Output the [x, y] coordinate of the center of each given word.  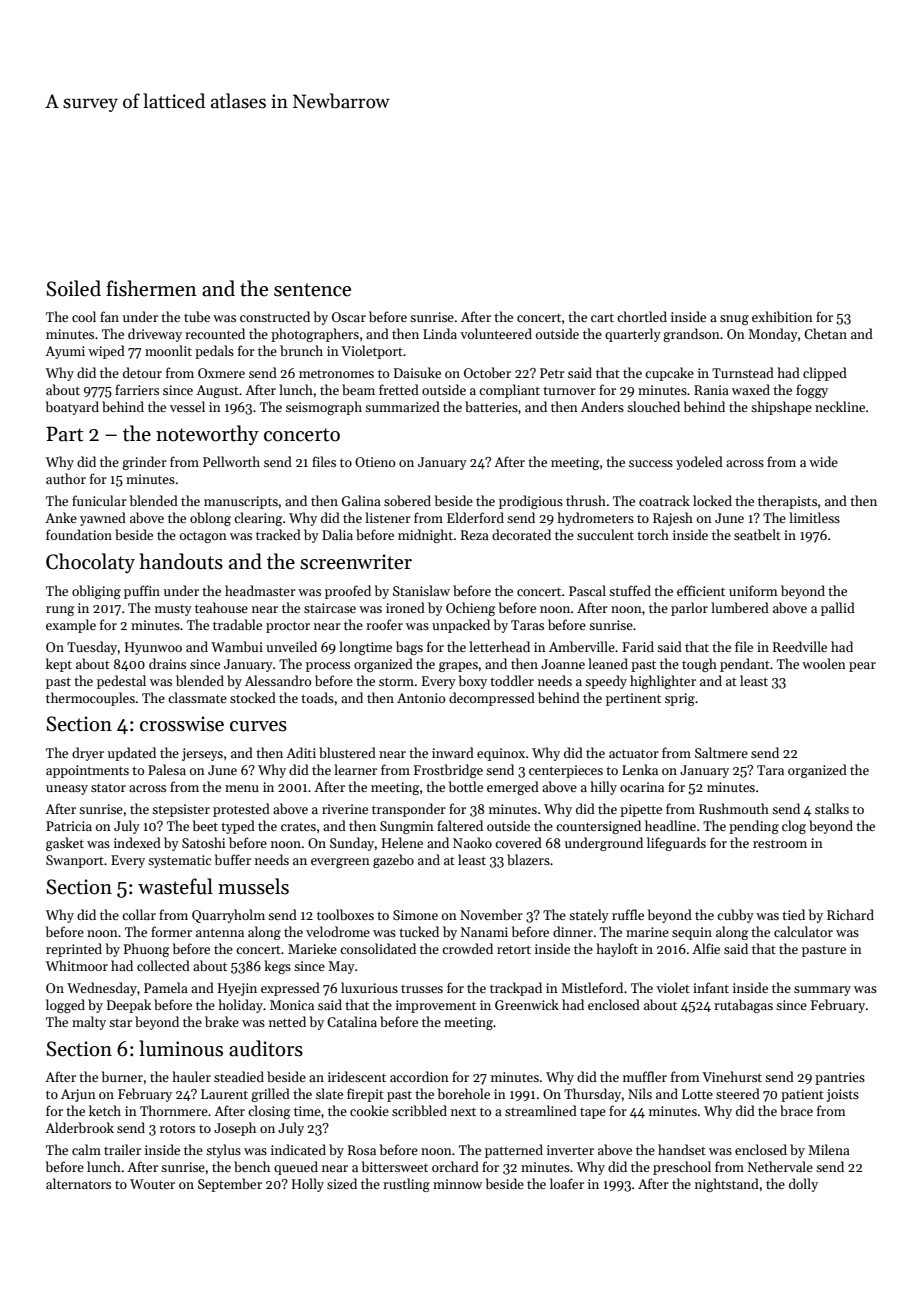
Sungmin [407, 827]
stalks [832, 808]
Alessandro [278, 680]
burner [122, 1076]
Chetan [825, 333]
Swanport [75, 861]
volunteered [496, 333]
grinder [144, 463]
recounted [215, 333]
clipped [825, 374]
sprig [680, 699]
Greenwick [527, 1004]
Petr [552, 373]
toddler [512, 680]
